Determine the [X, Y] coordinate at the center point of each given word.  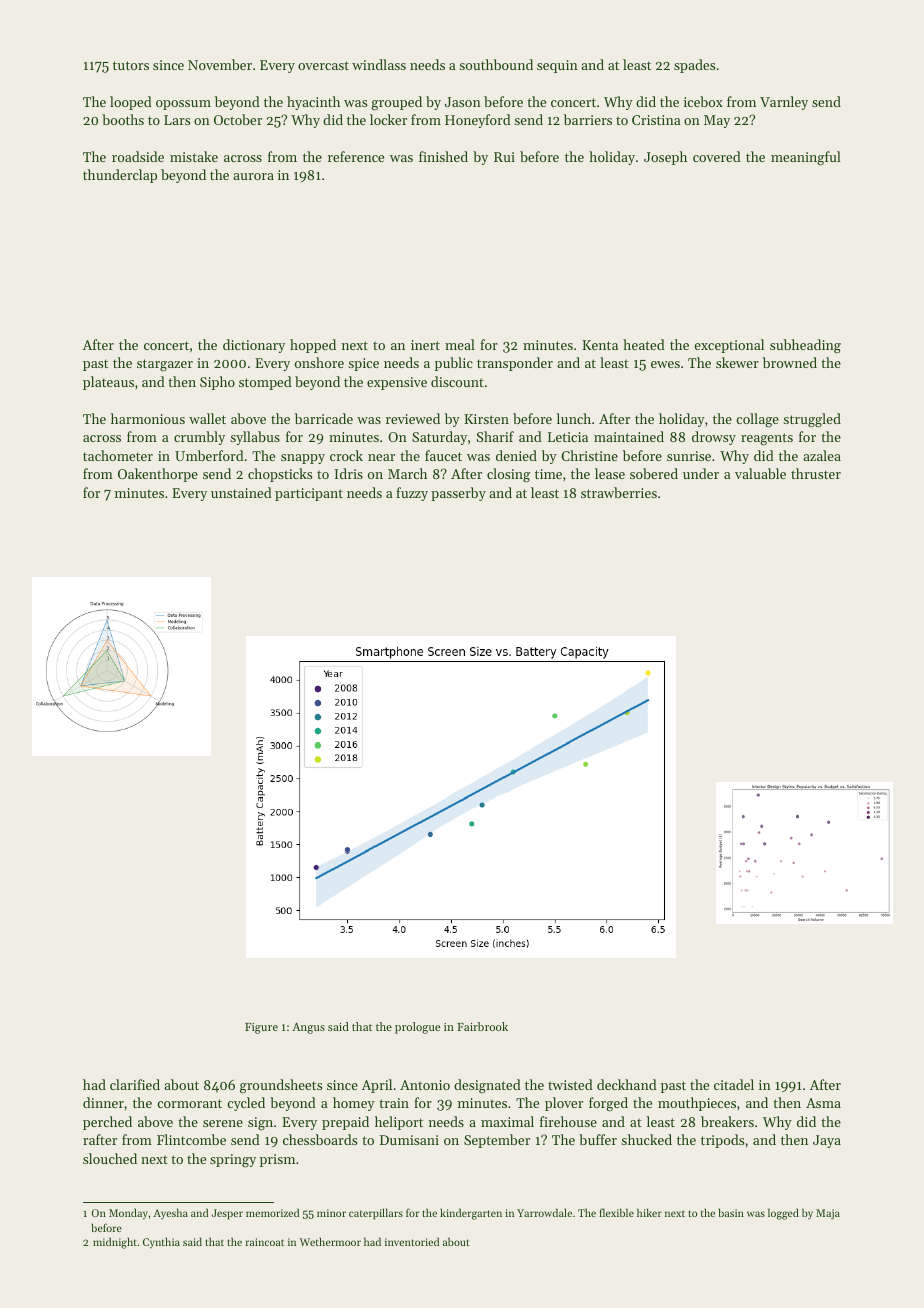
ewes [665, 364]
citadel [734, 1084]
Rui [504, 157]
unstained [241, 492]
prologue [417, 1028]
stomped [265, 383]
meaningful [806, 158]
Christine [589, 455]
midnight [115, 1243]
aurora [253, 176]
